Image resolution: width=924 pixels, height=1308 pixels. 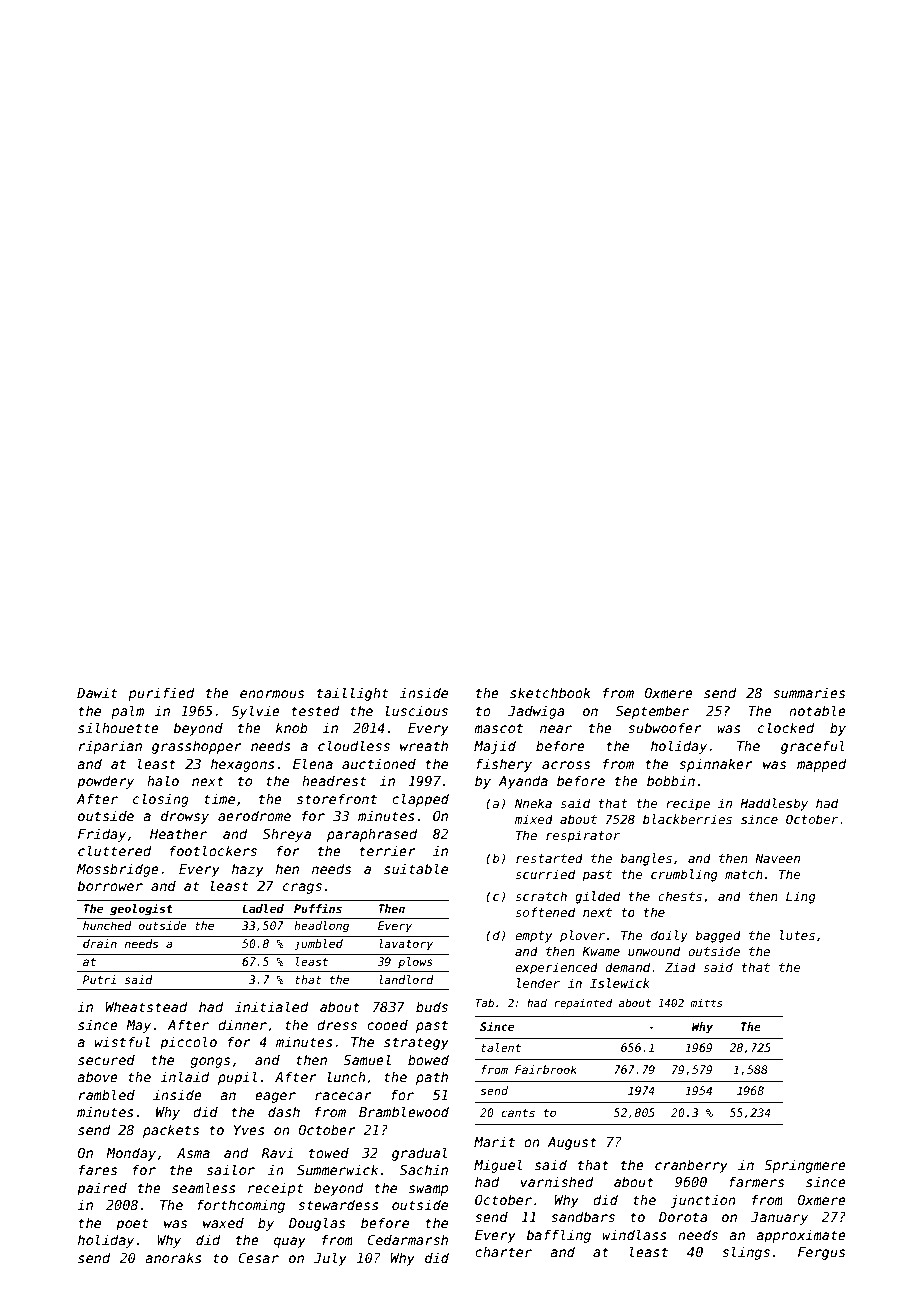 What do you see at coordinates (583, 1003) in the document?
I see `repainted` at bounding box center [583, 1003].
